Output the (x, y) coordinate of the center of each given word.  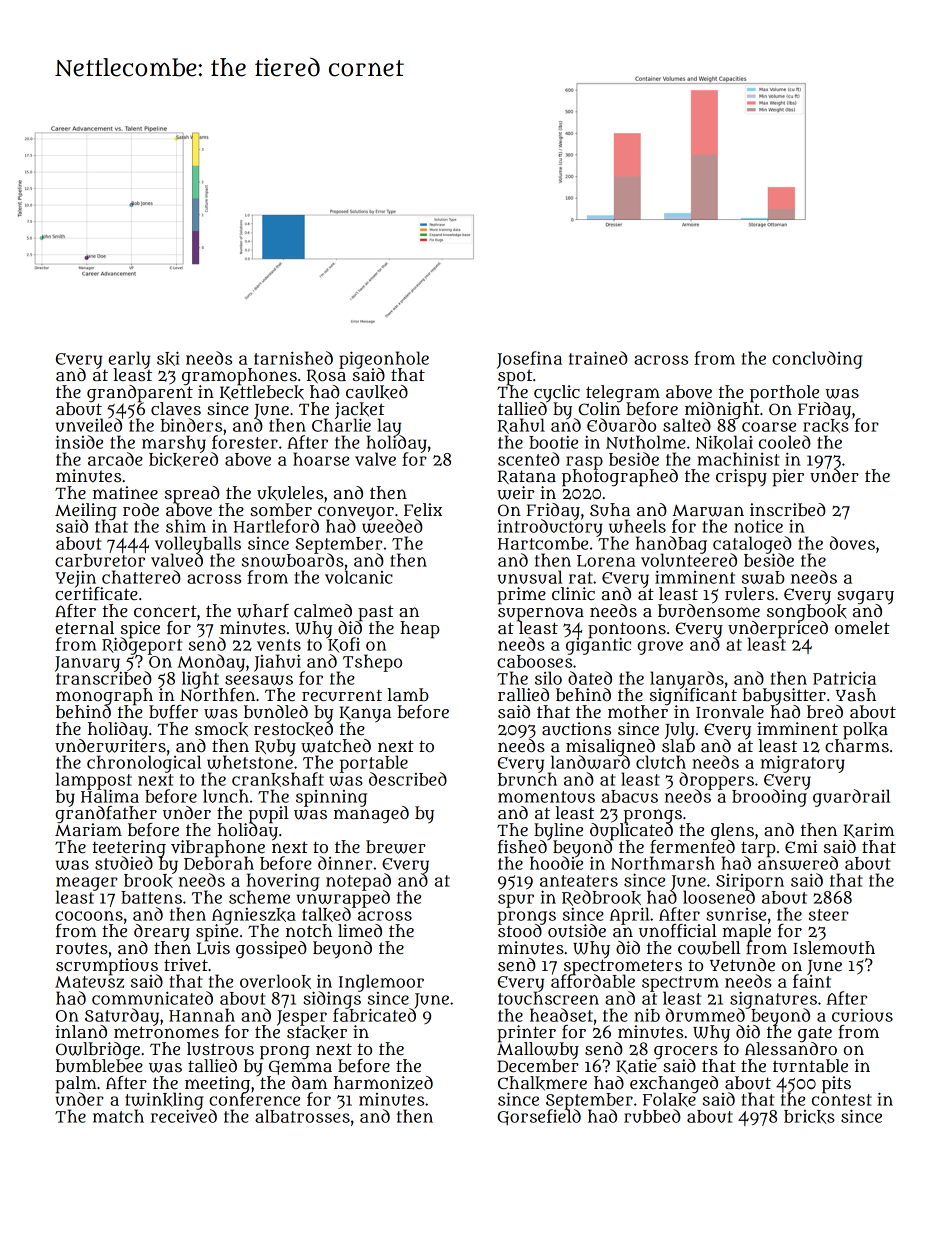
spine (217, 932)
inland (81, 1031)
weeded (392, 526)
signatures (773, 999)
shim (186, 526)
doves (852, 543)
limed (360, 930)
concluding (817, 360)
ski (168, 358)
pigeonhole (384, 359)
